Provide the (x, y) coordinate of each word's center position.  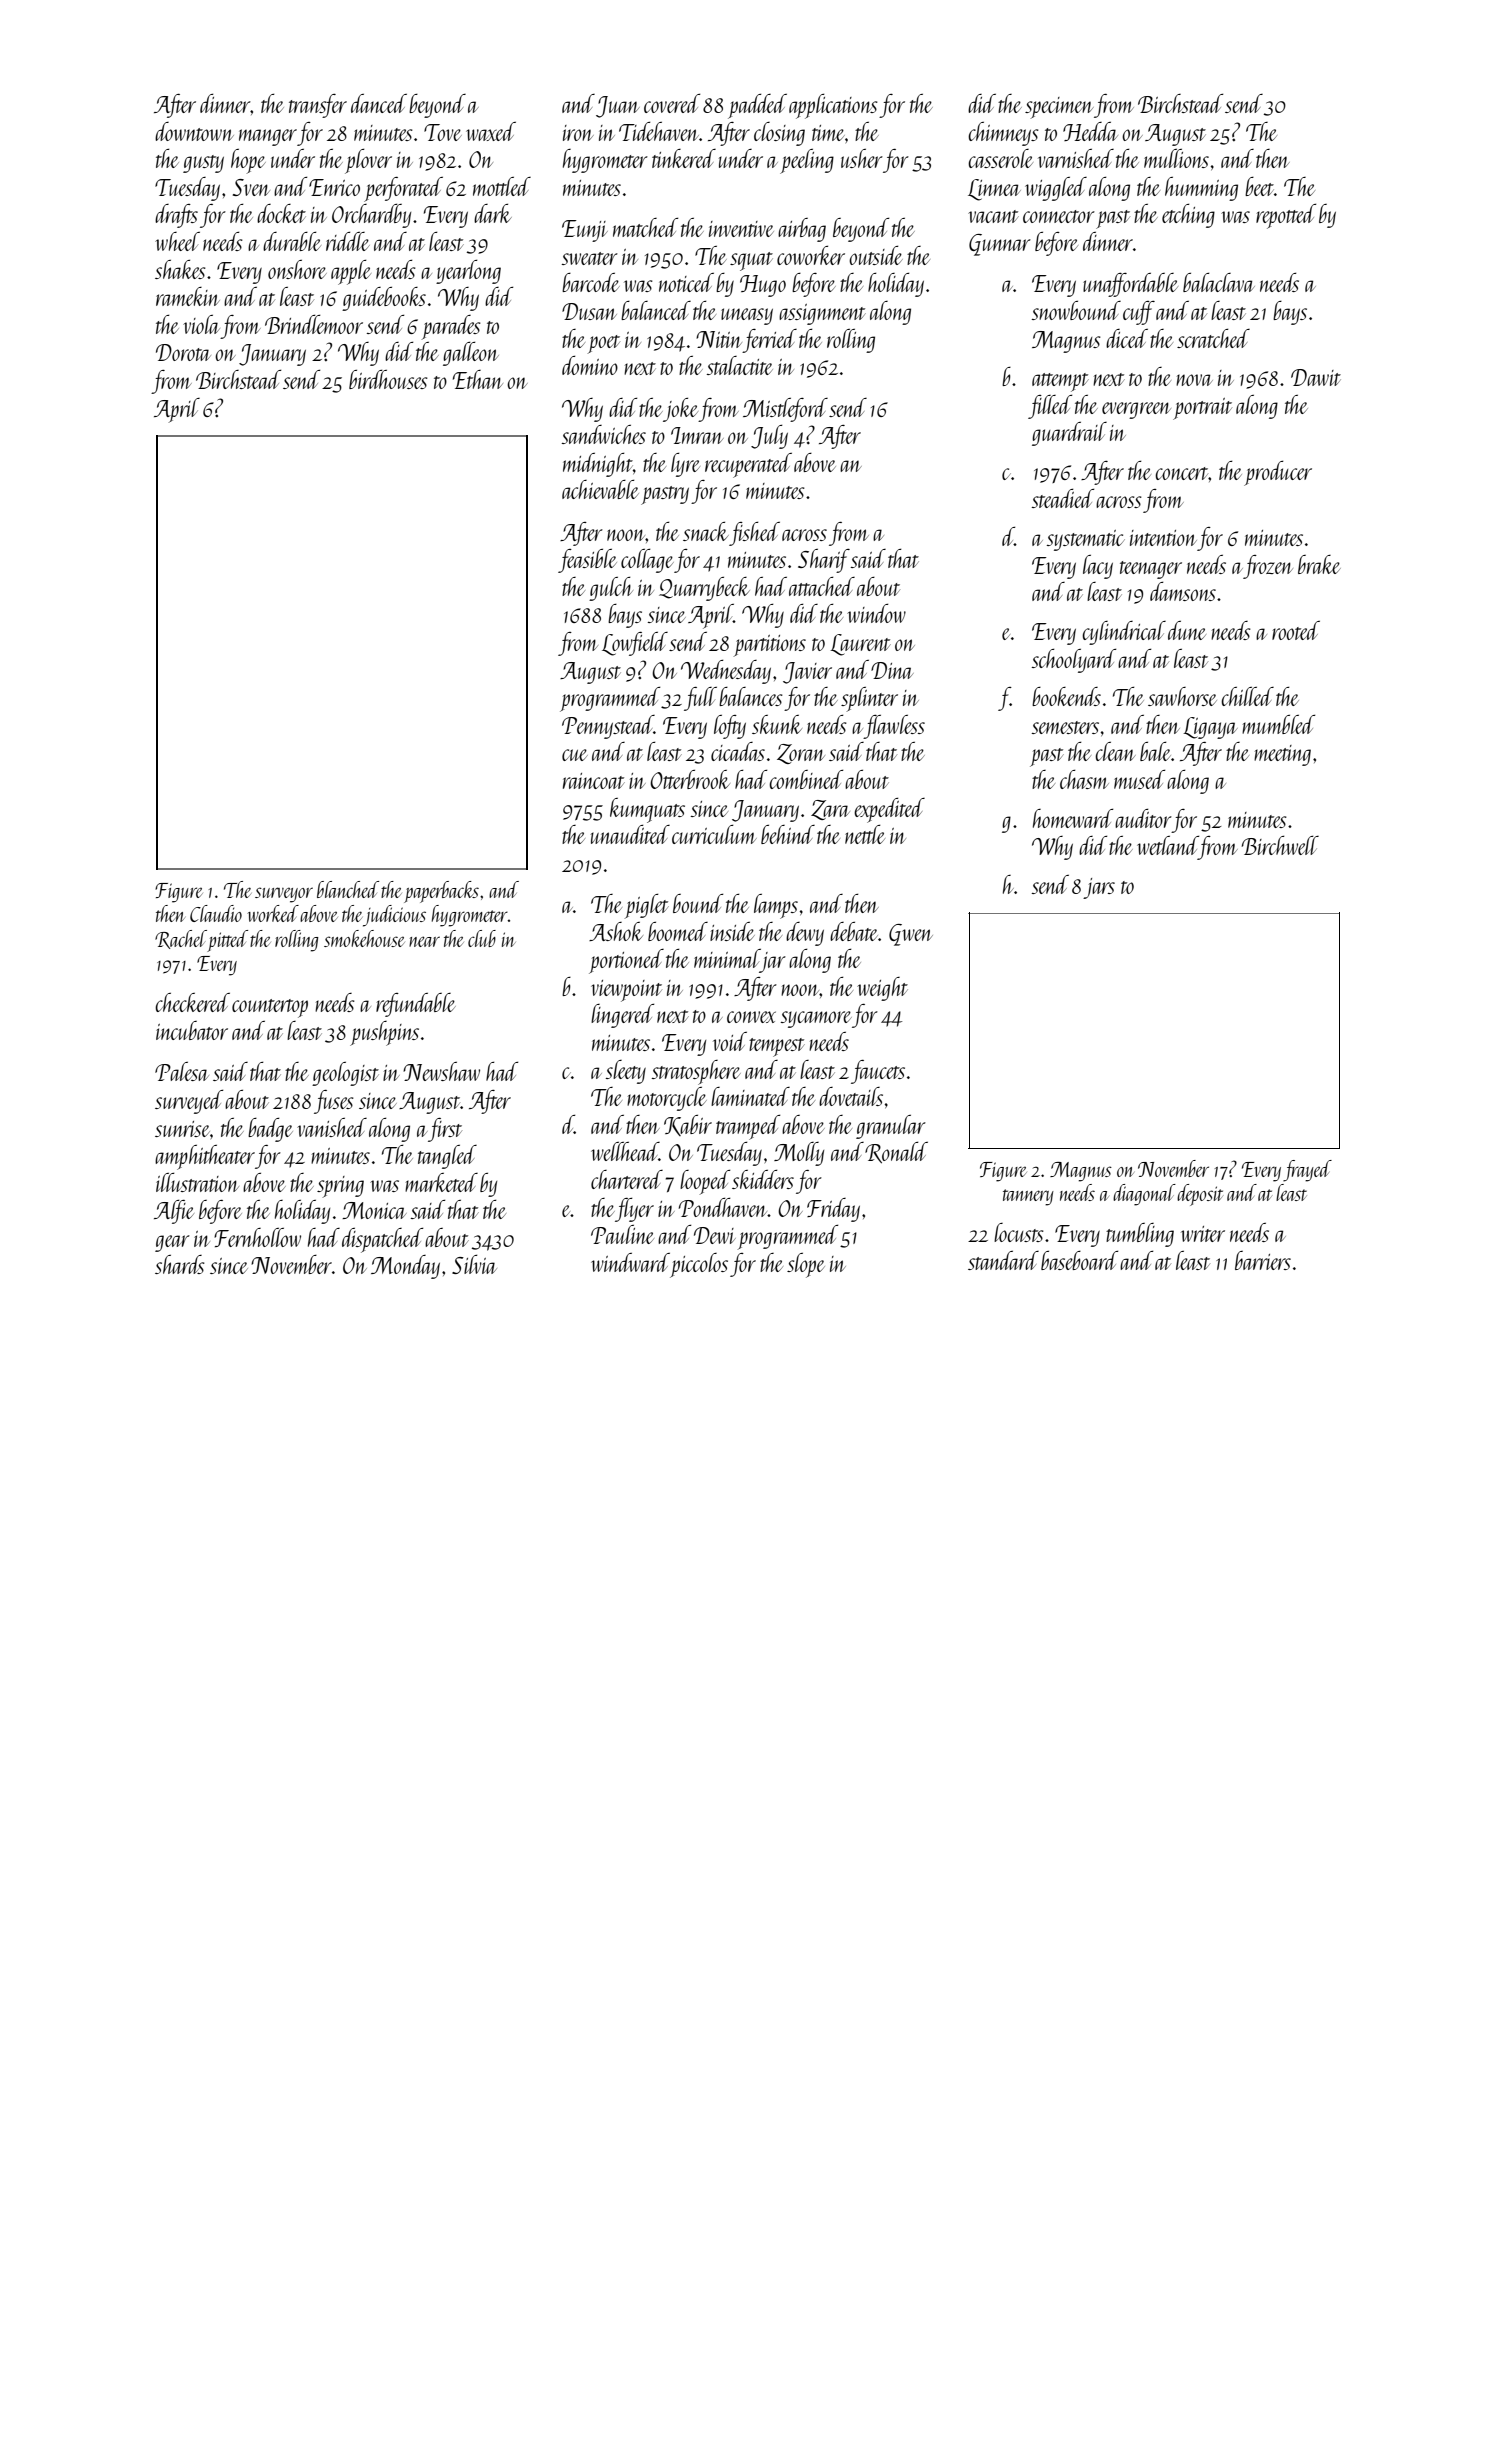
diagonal (1144, 1195)
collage (647, 561)
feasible (587, 561)
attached (822, 586)
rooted (1296, 630)
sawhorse (1182, 696)
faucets (878, 1072)
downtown (194, 131)
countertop (270, 1008)
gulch (611, 589)
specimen (1059, 108)
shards (180, 1264)
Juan (618, 107)
